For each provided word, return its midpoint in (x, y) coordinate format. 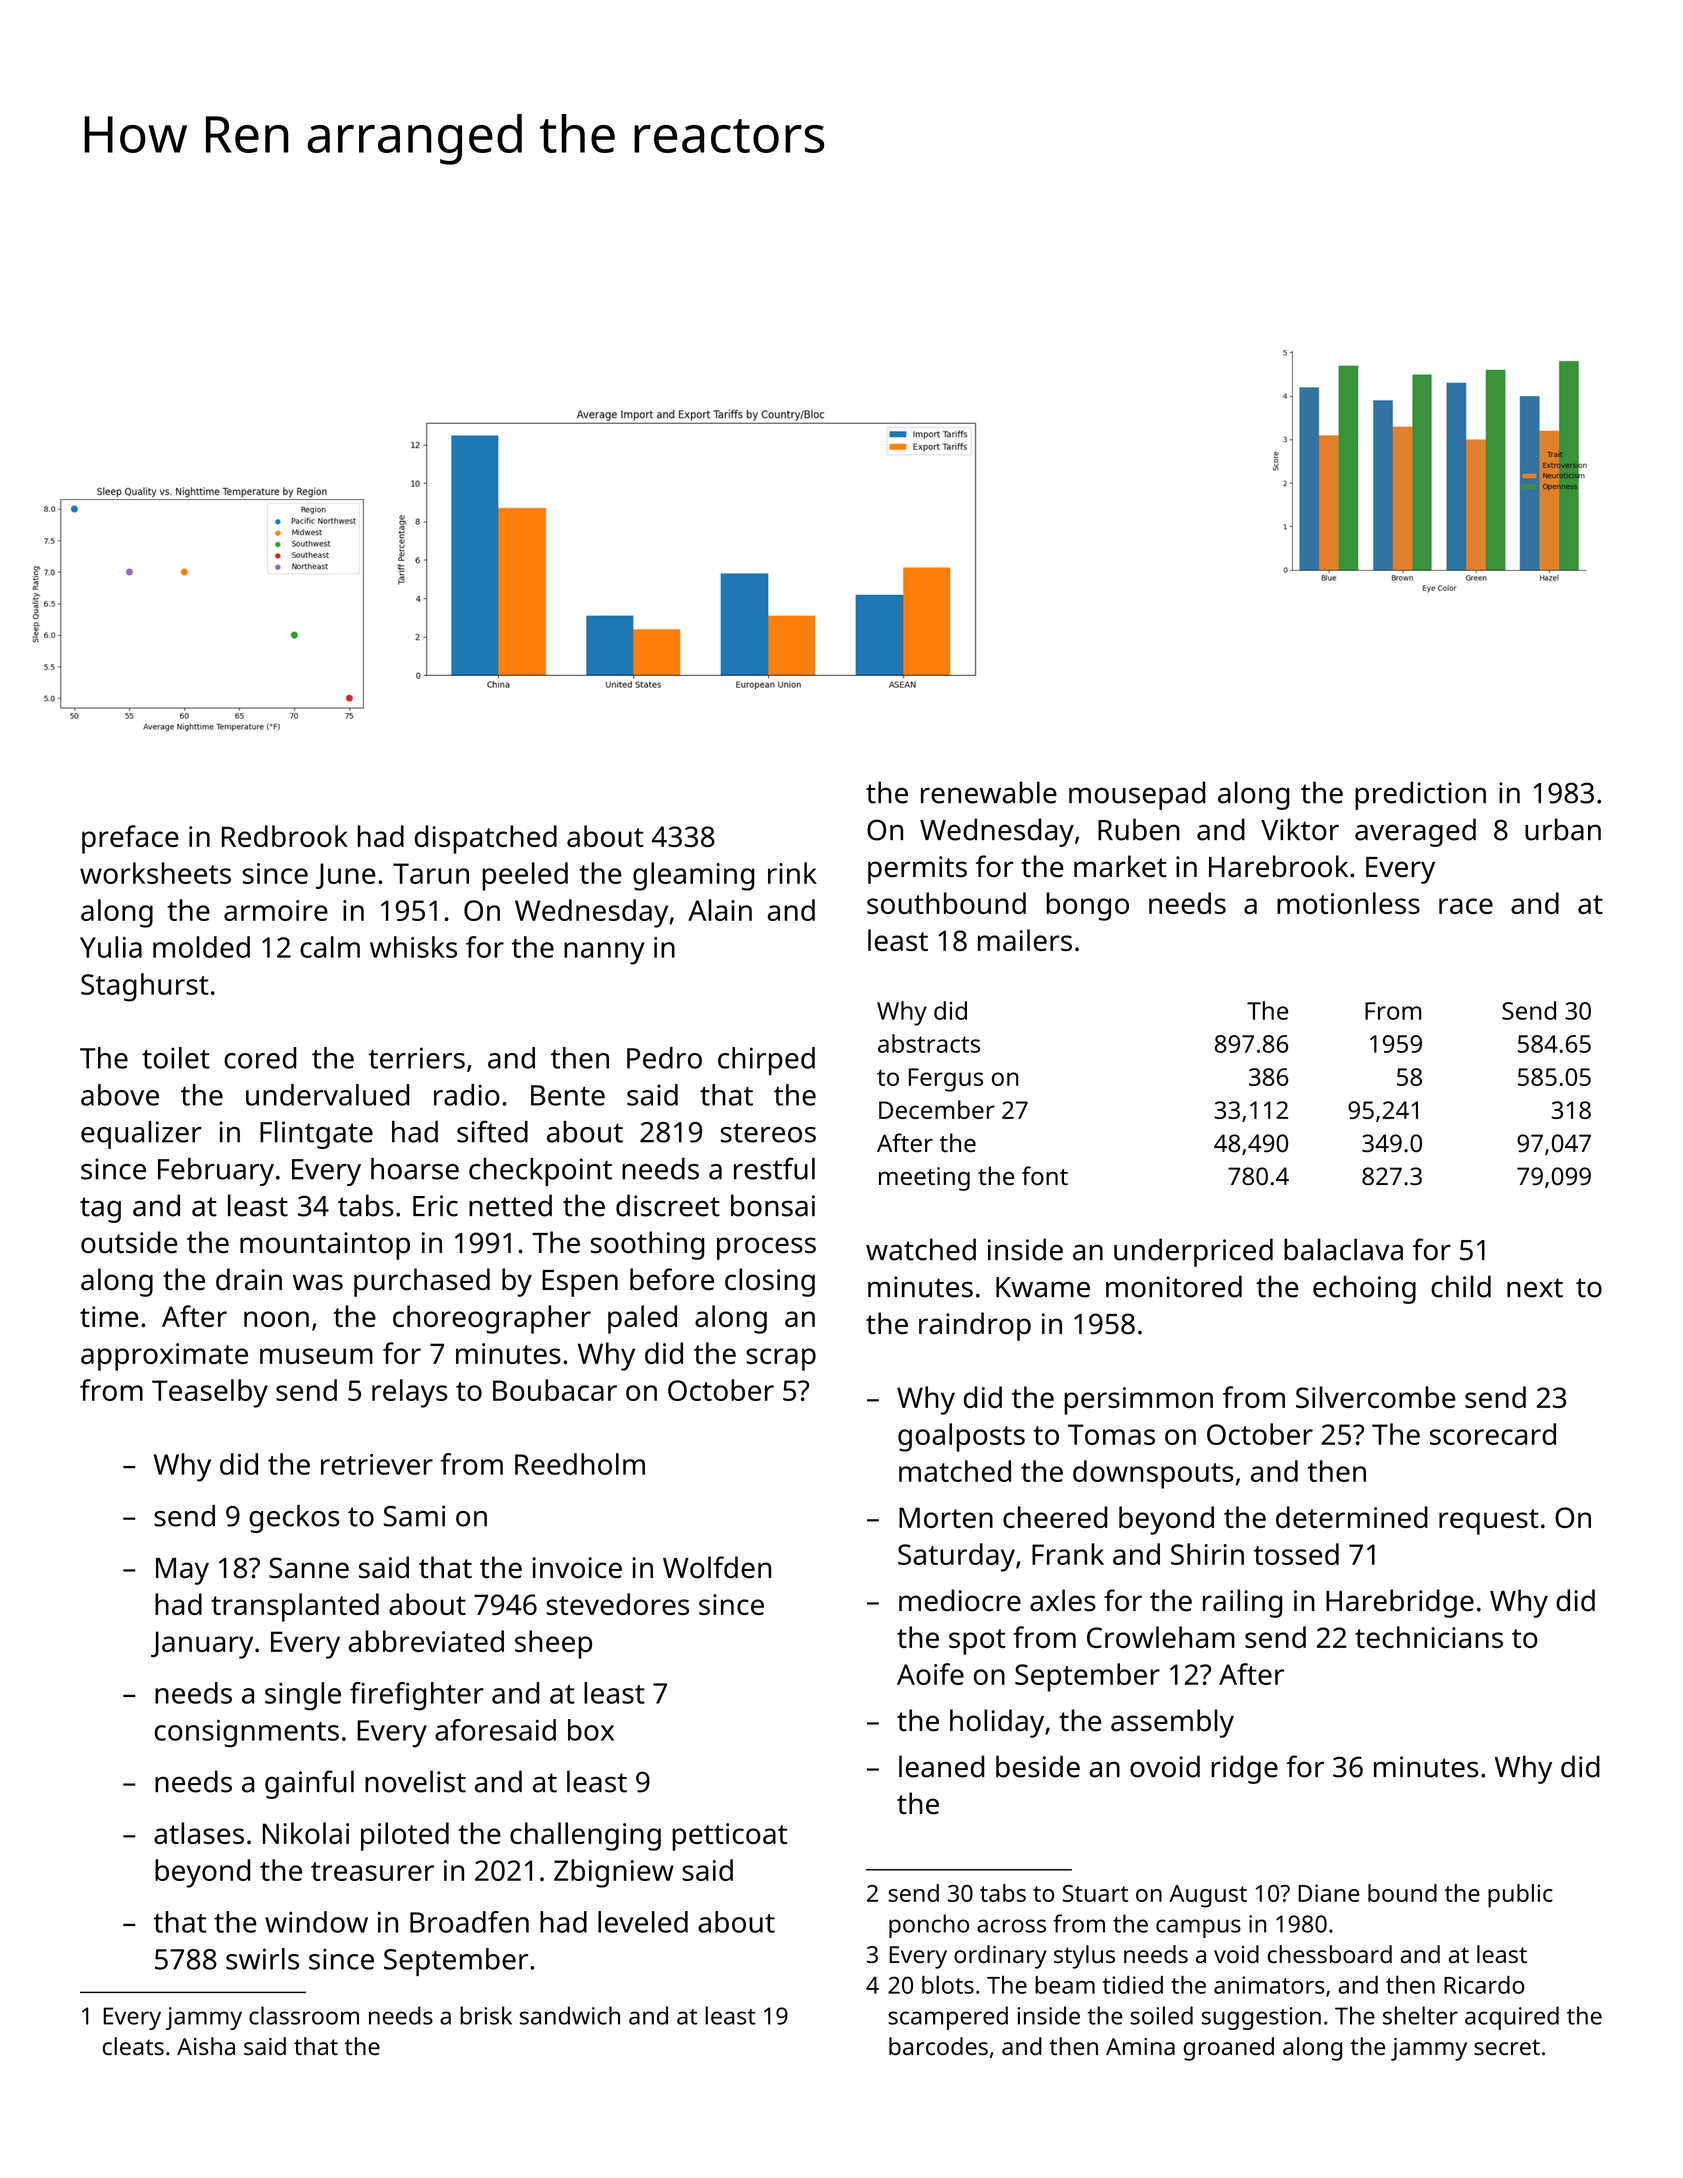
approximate (164, 1357)
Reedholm (580, 1464)
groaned (1229, 2049)
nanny (604, 953)
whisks (413, 947)
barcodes (938, 2046)
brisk (486, 2015)
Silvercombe (1376, 1397)
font (1045, 1175)
